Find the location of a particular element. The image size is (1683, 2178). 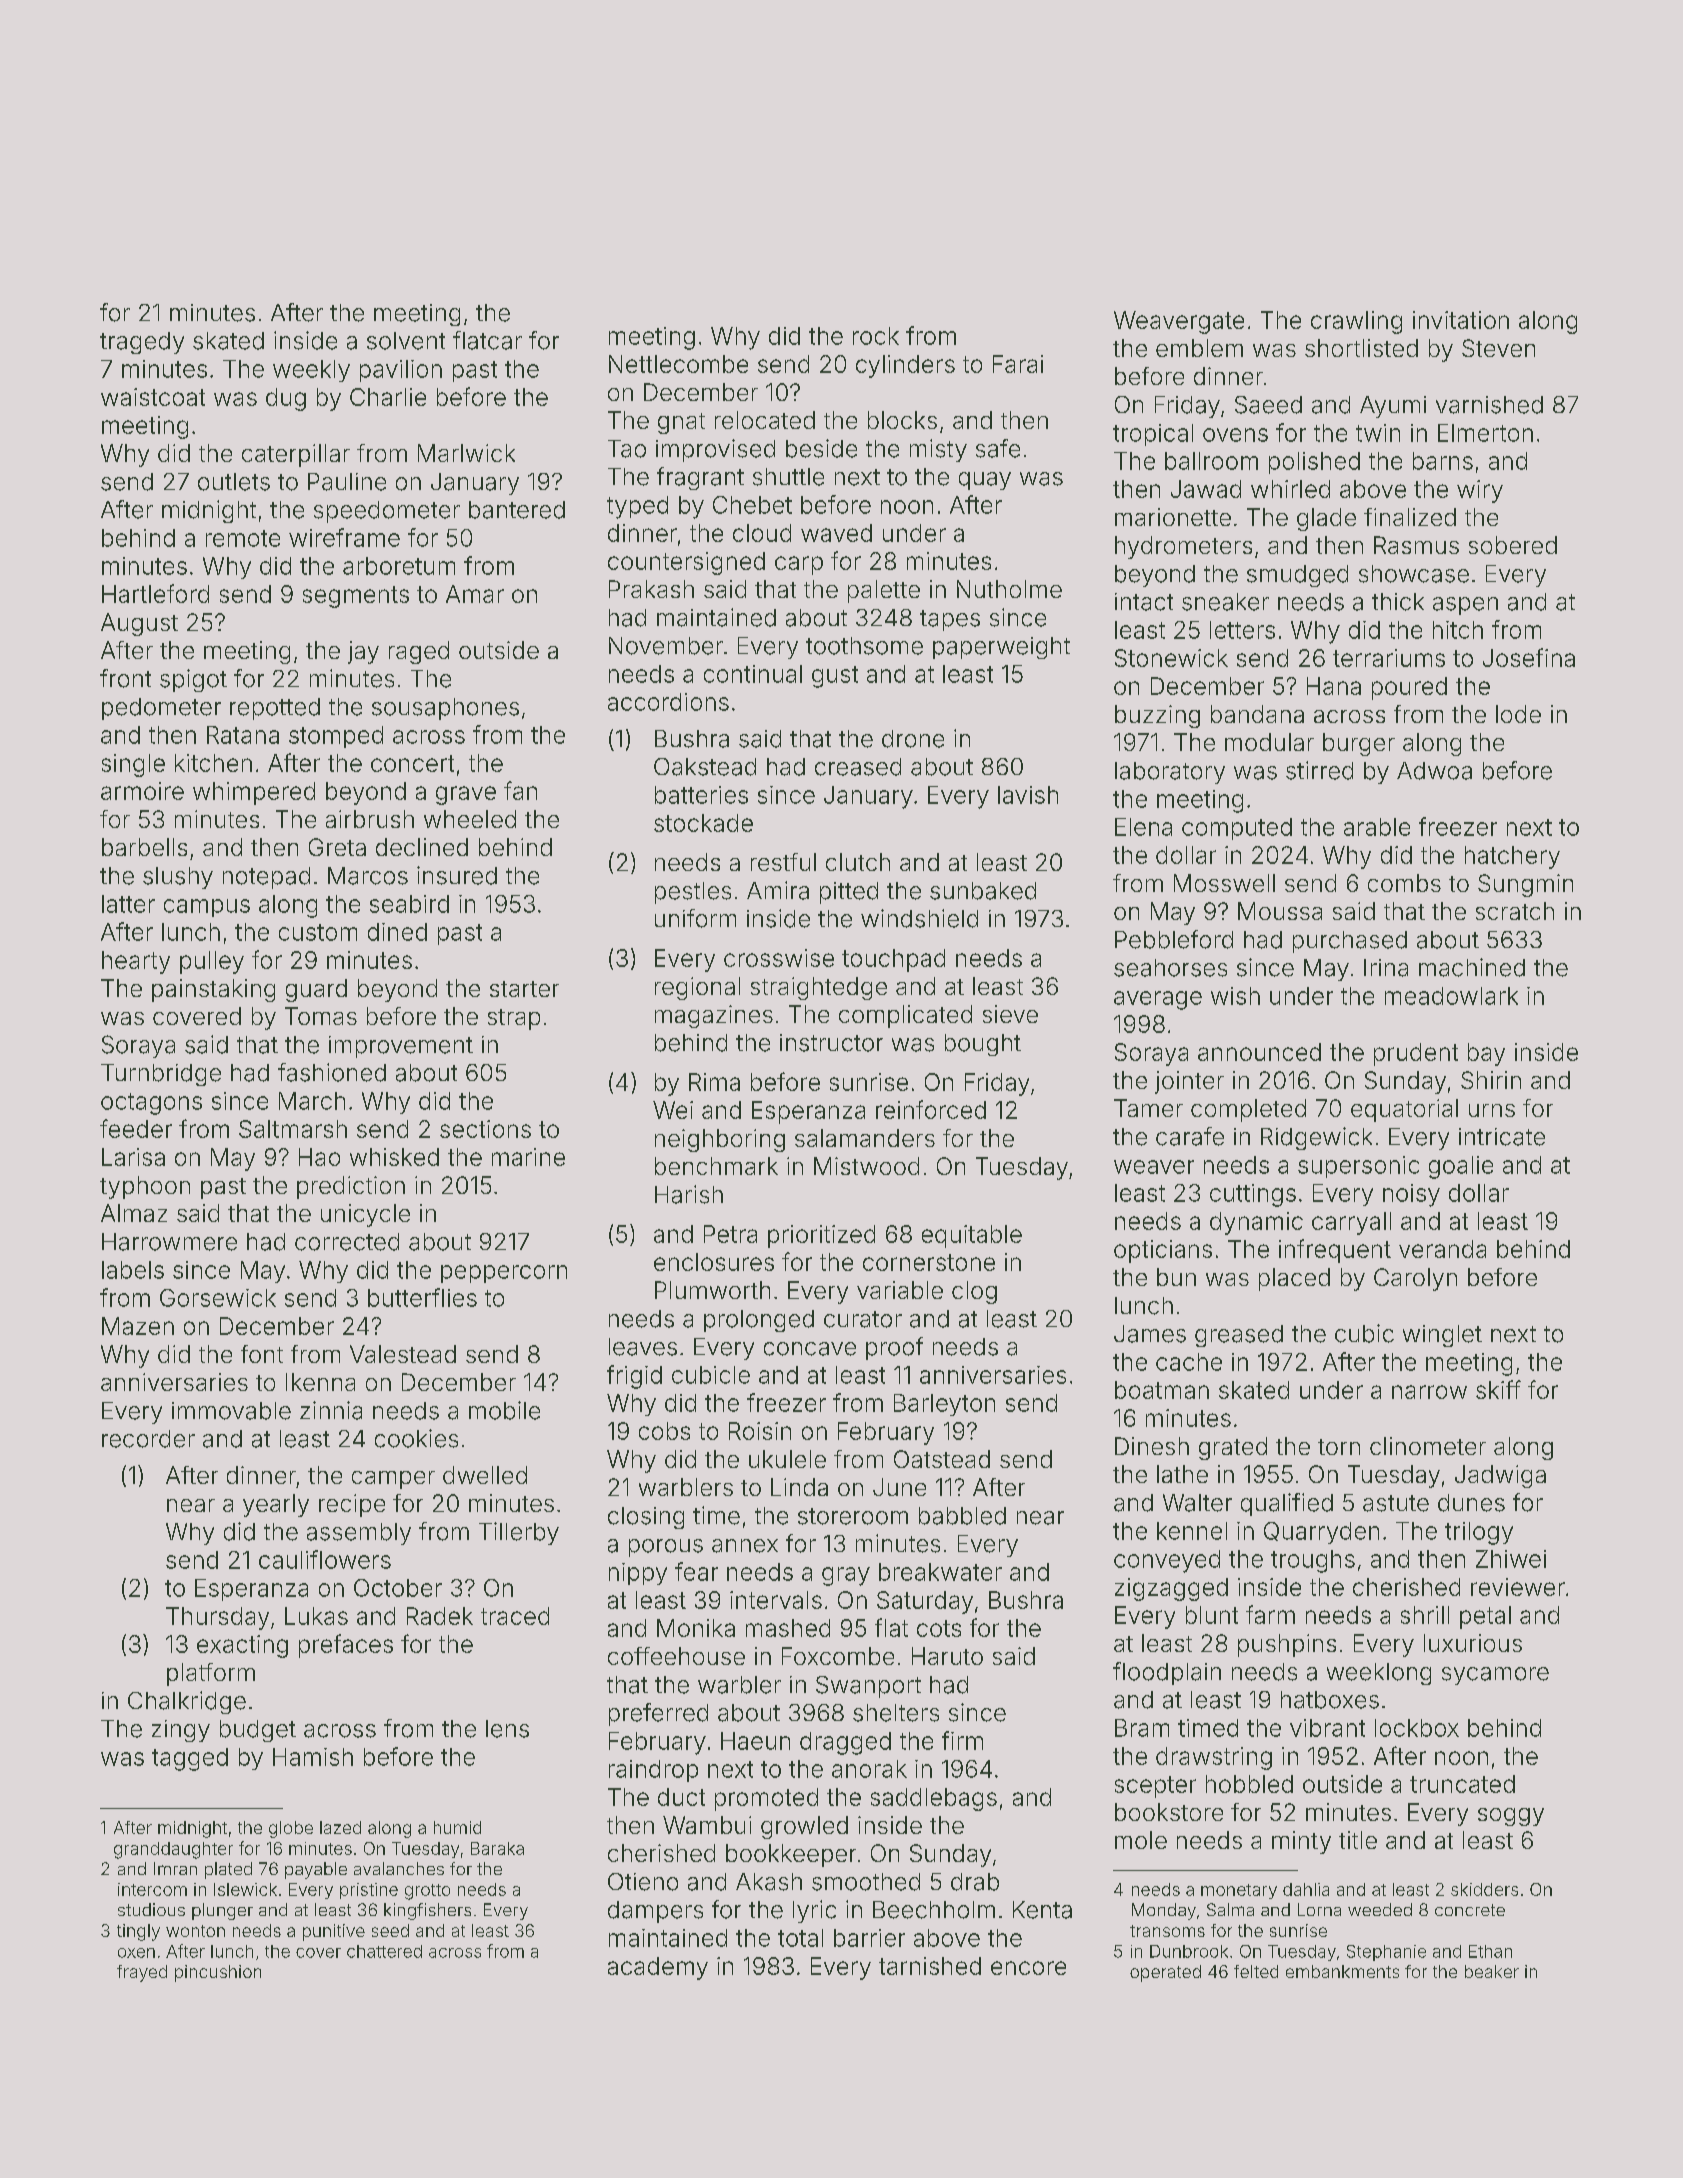

wireframe is located at coordinates (344, 537).
